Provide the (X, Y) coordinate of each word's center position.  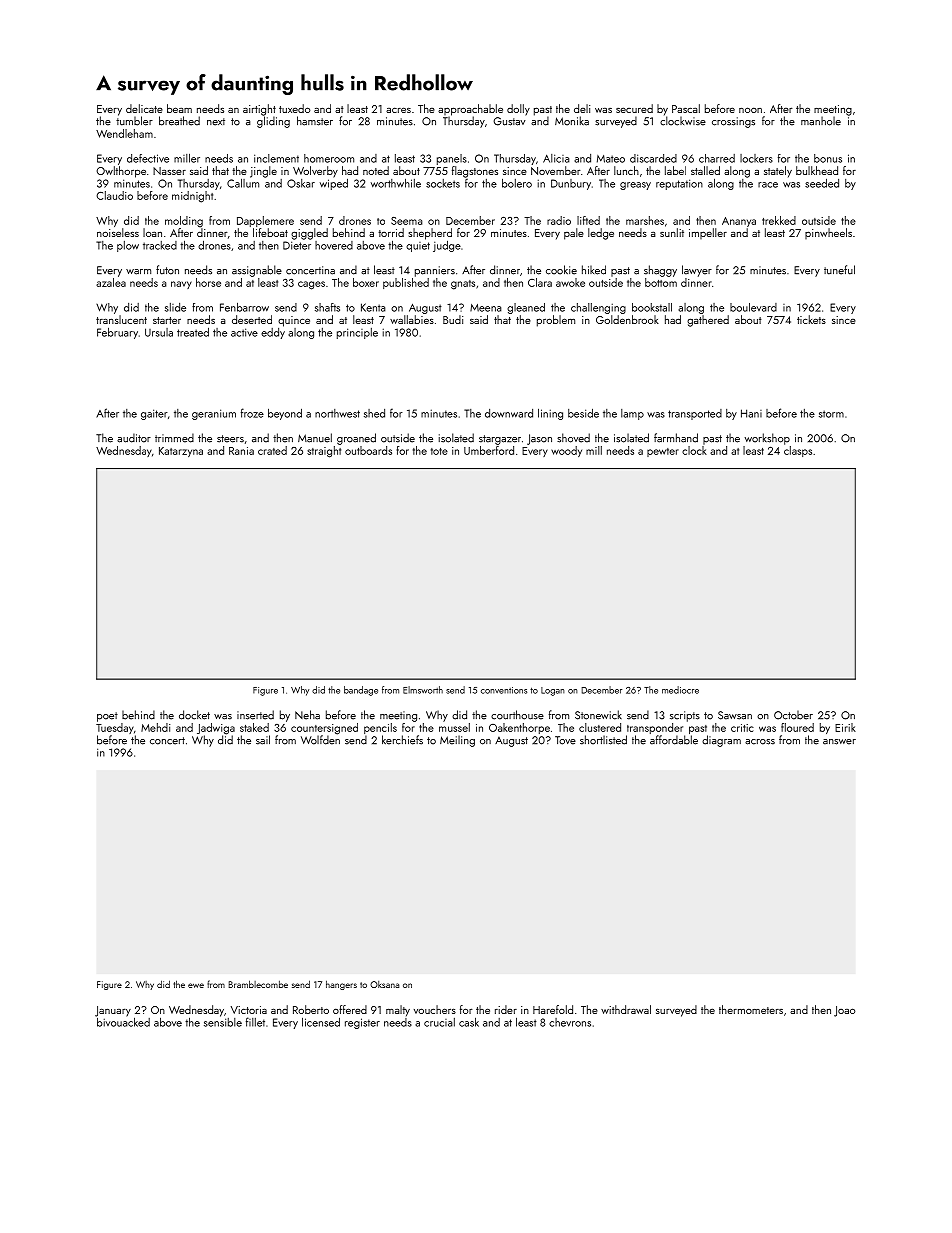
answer (839, 742)
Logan (553, 691)
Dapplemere (265, 221)
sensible (223, 1022)
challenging (598, 308)
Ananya (739, 222)
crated (272, 450)
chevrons (570, 1022)
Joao (844, 1011)
